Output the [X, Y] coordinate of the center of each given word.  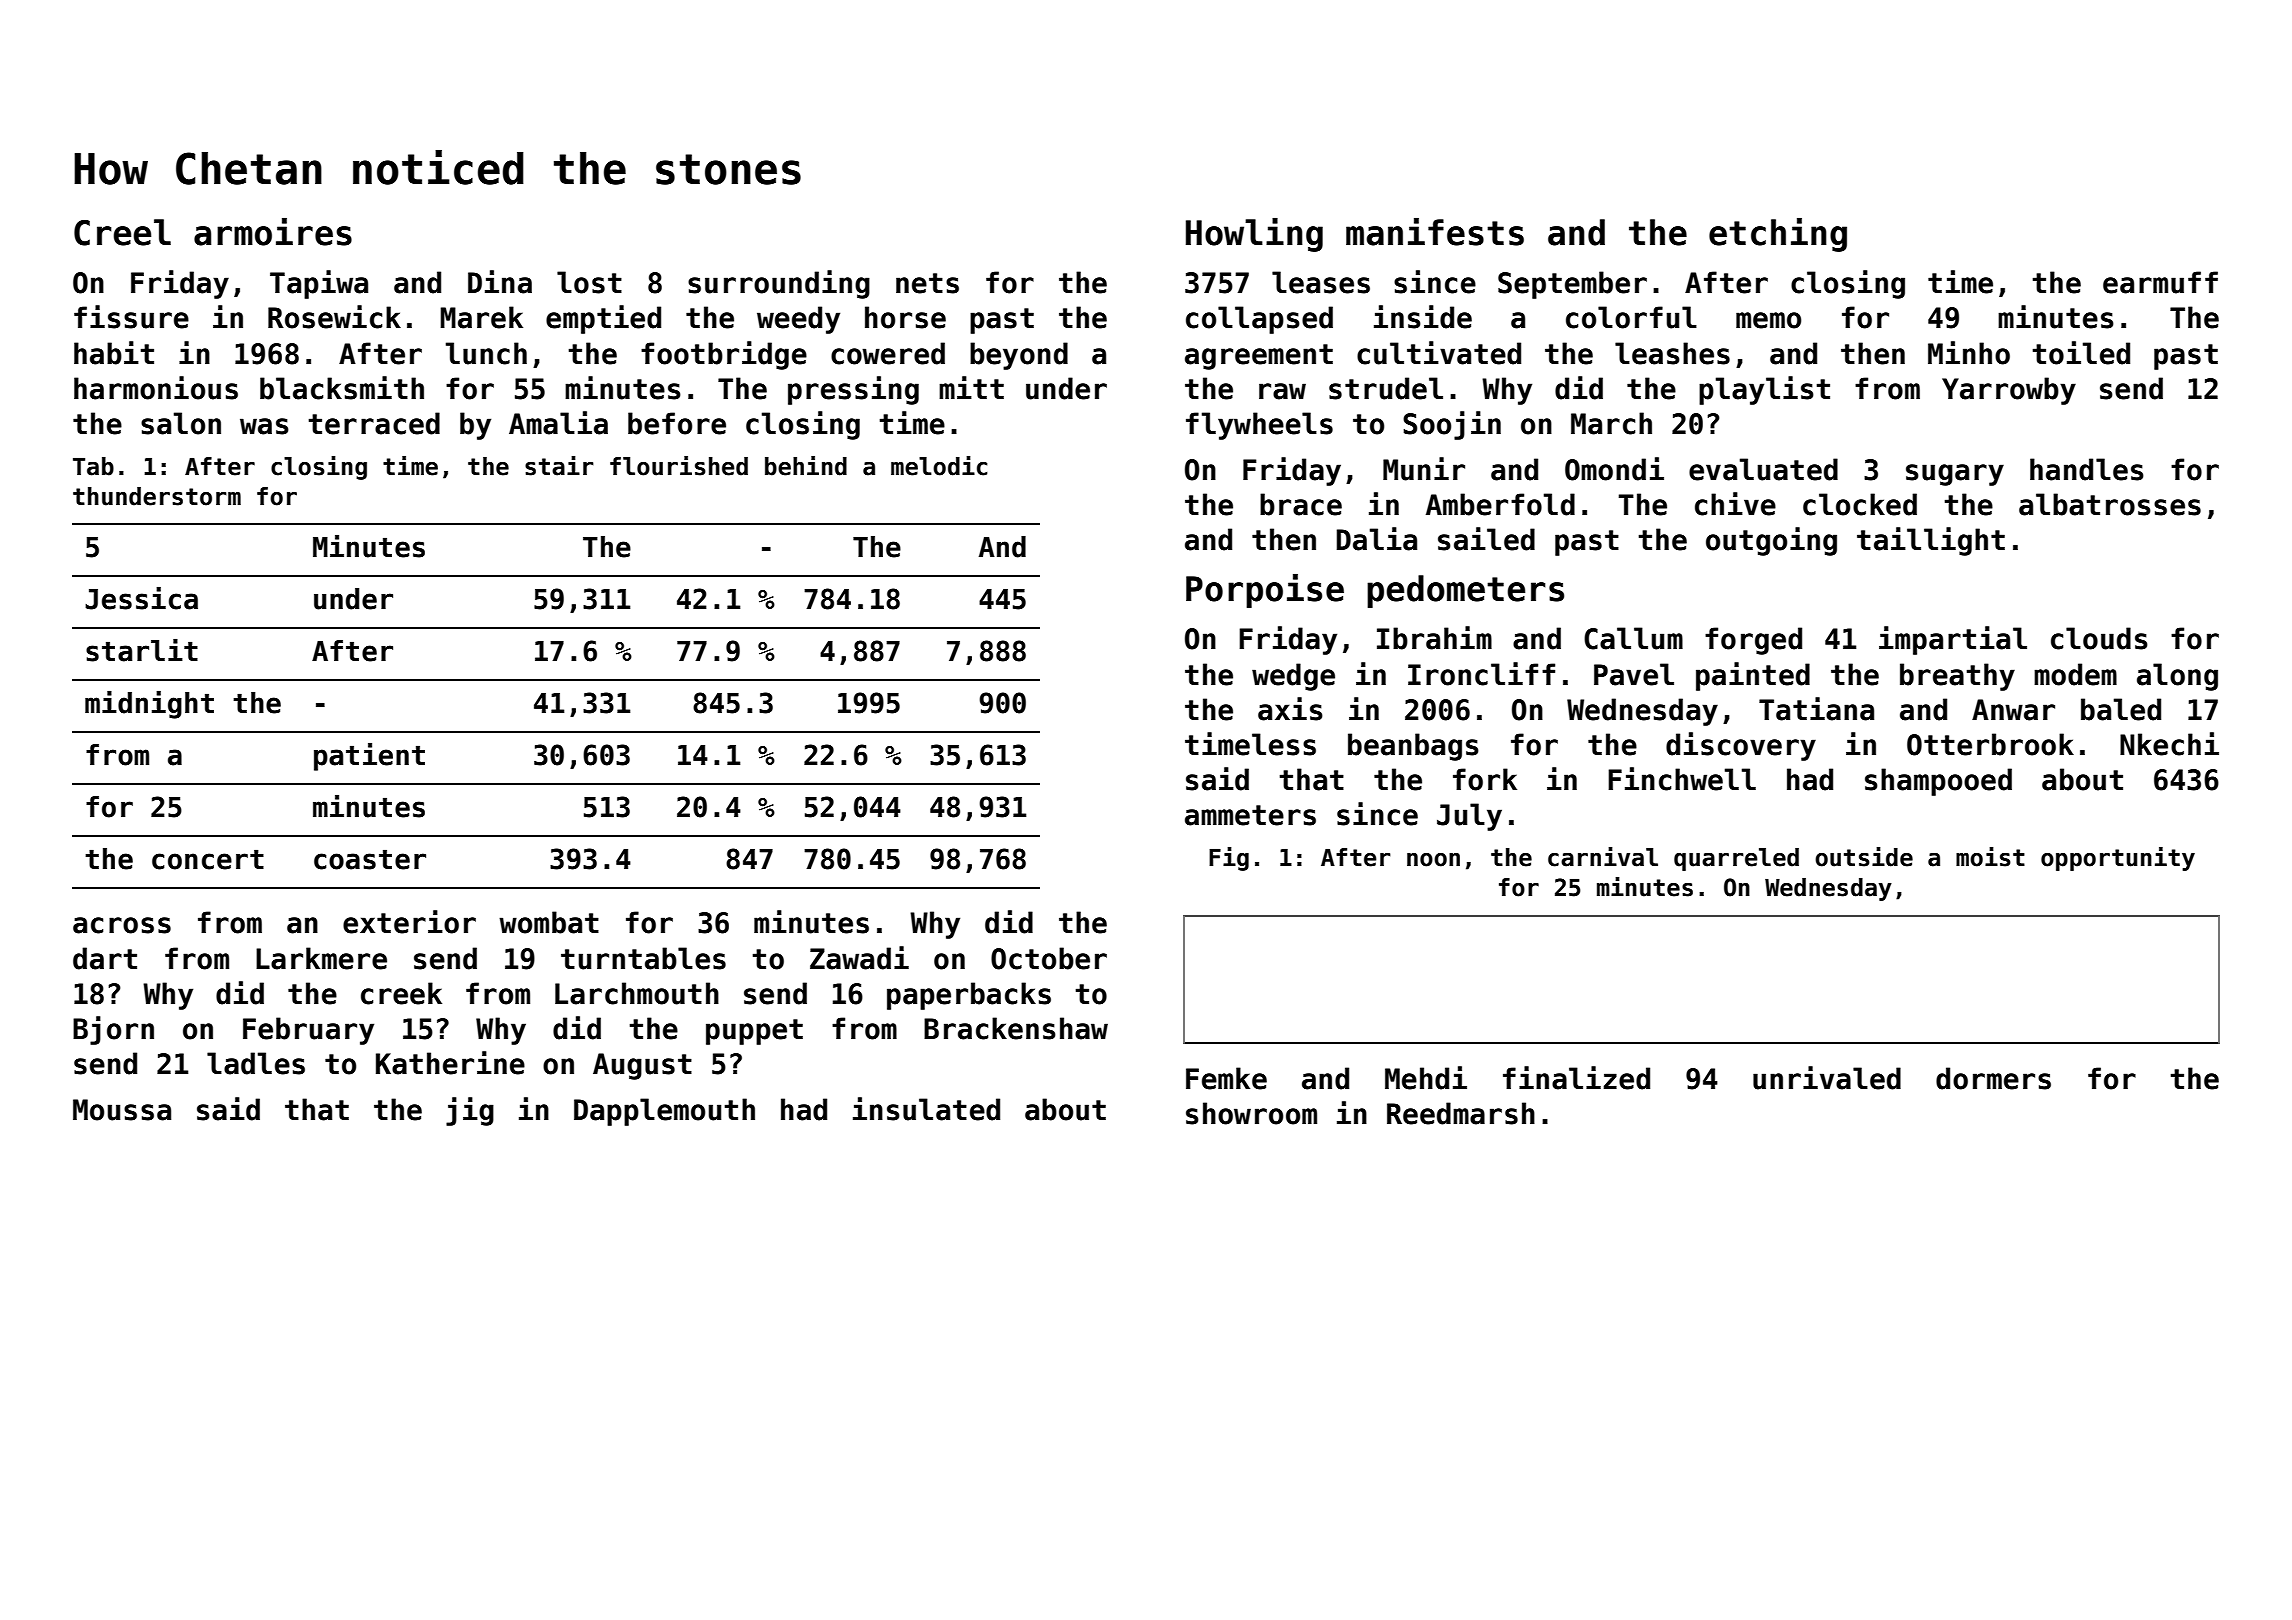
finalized [1576, 1078]
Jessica [141, 598]
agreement [1259, 357]
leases [1321, 282]
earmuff [2160, 282]
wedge [1293, 677]
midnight [149, 705]
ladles [256, 1063]
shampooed [1938, 782]
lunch [486, 353]
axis [1290, 709]
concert [208, 859]
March [1611, 423]
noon [1433, 860]
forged [1753, 641]
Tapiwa [319, 284]
